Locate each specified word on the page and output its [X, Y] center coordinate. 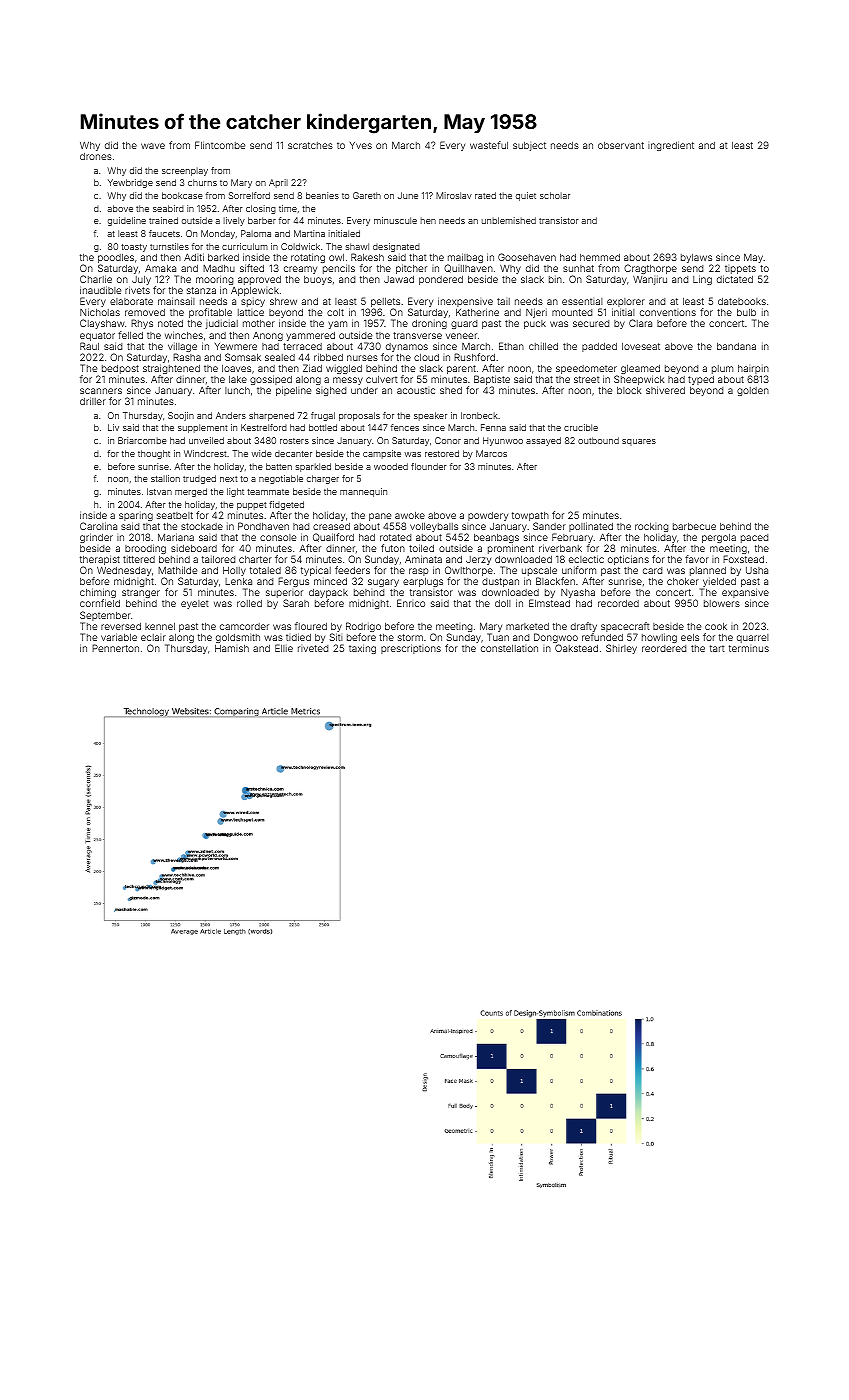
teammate [268, 492]
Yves [361, 145]
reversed [121, 626]
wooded [391, 466]
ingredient [671, 146]
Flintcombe [220, 145]
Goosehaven [527, 257]
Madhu [219, 268]
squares [639, 442]
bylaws [696, 258]
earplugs [423, 582]
